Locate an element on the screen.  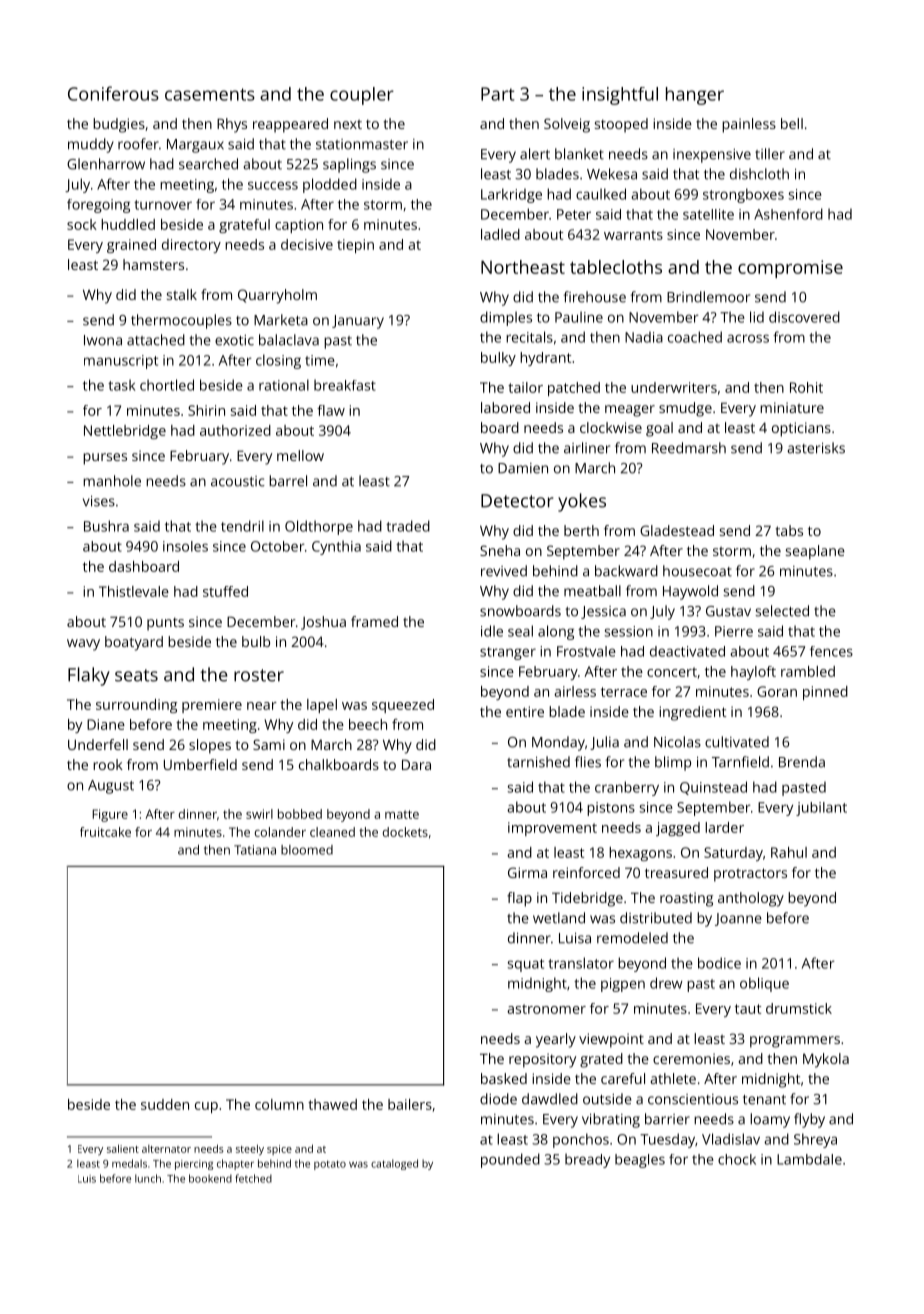
Larkridge is located at coordinates (511, 195).
